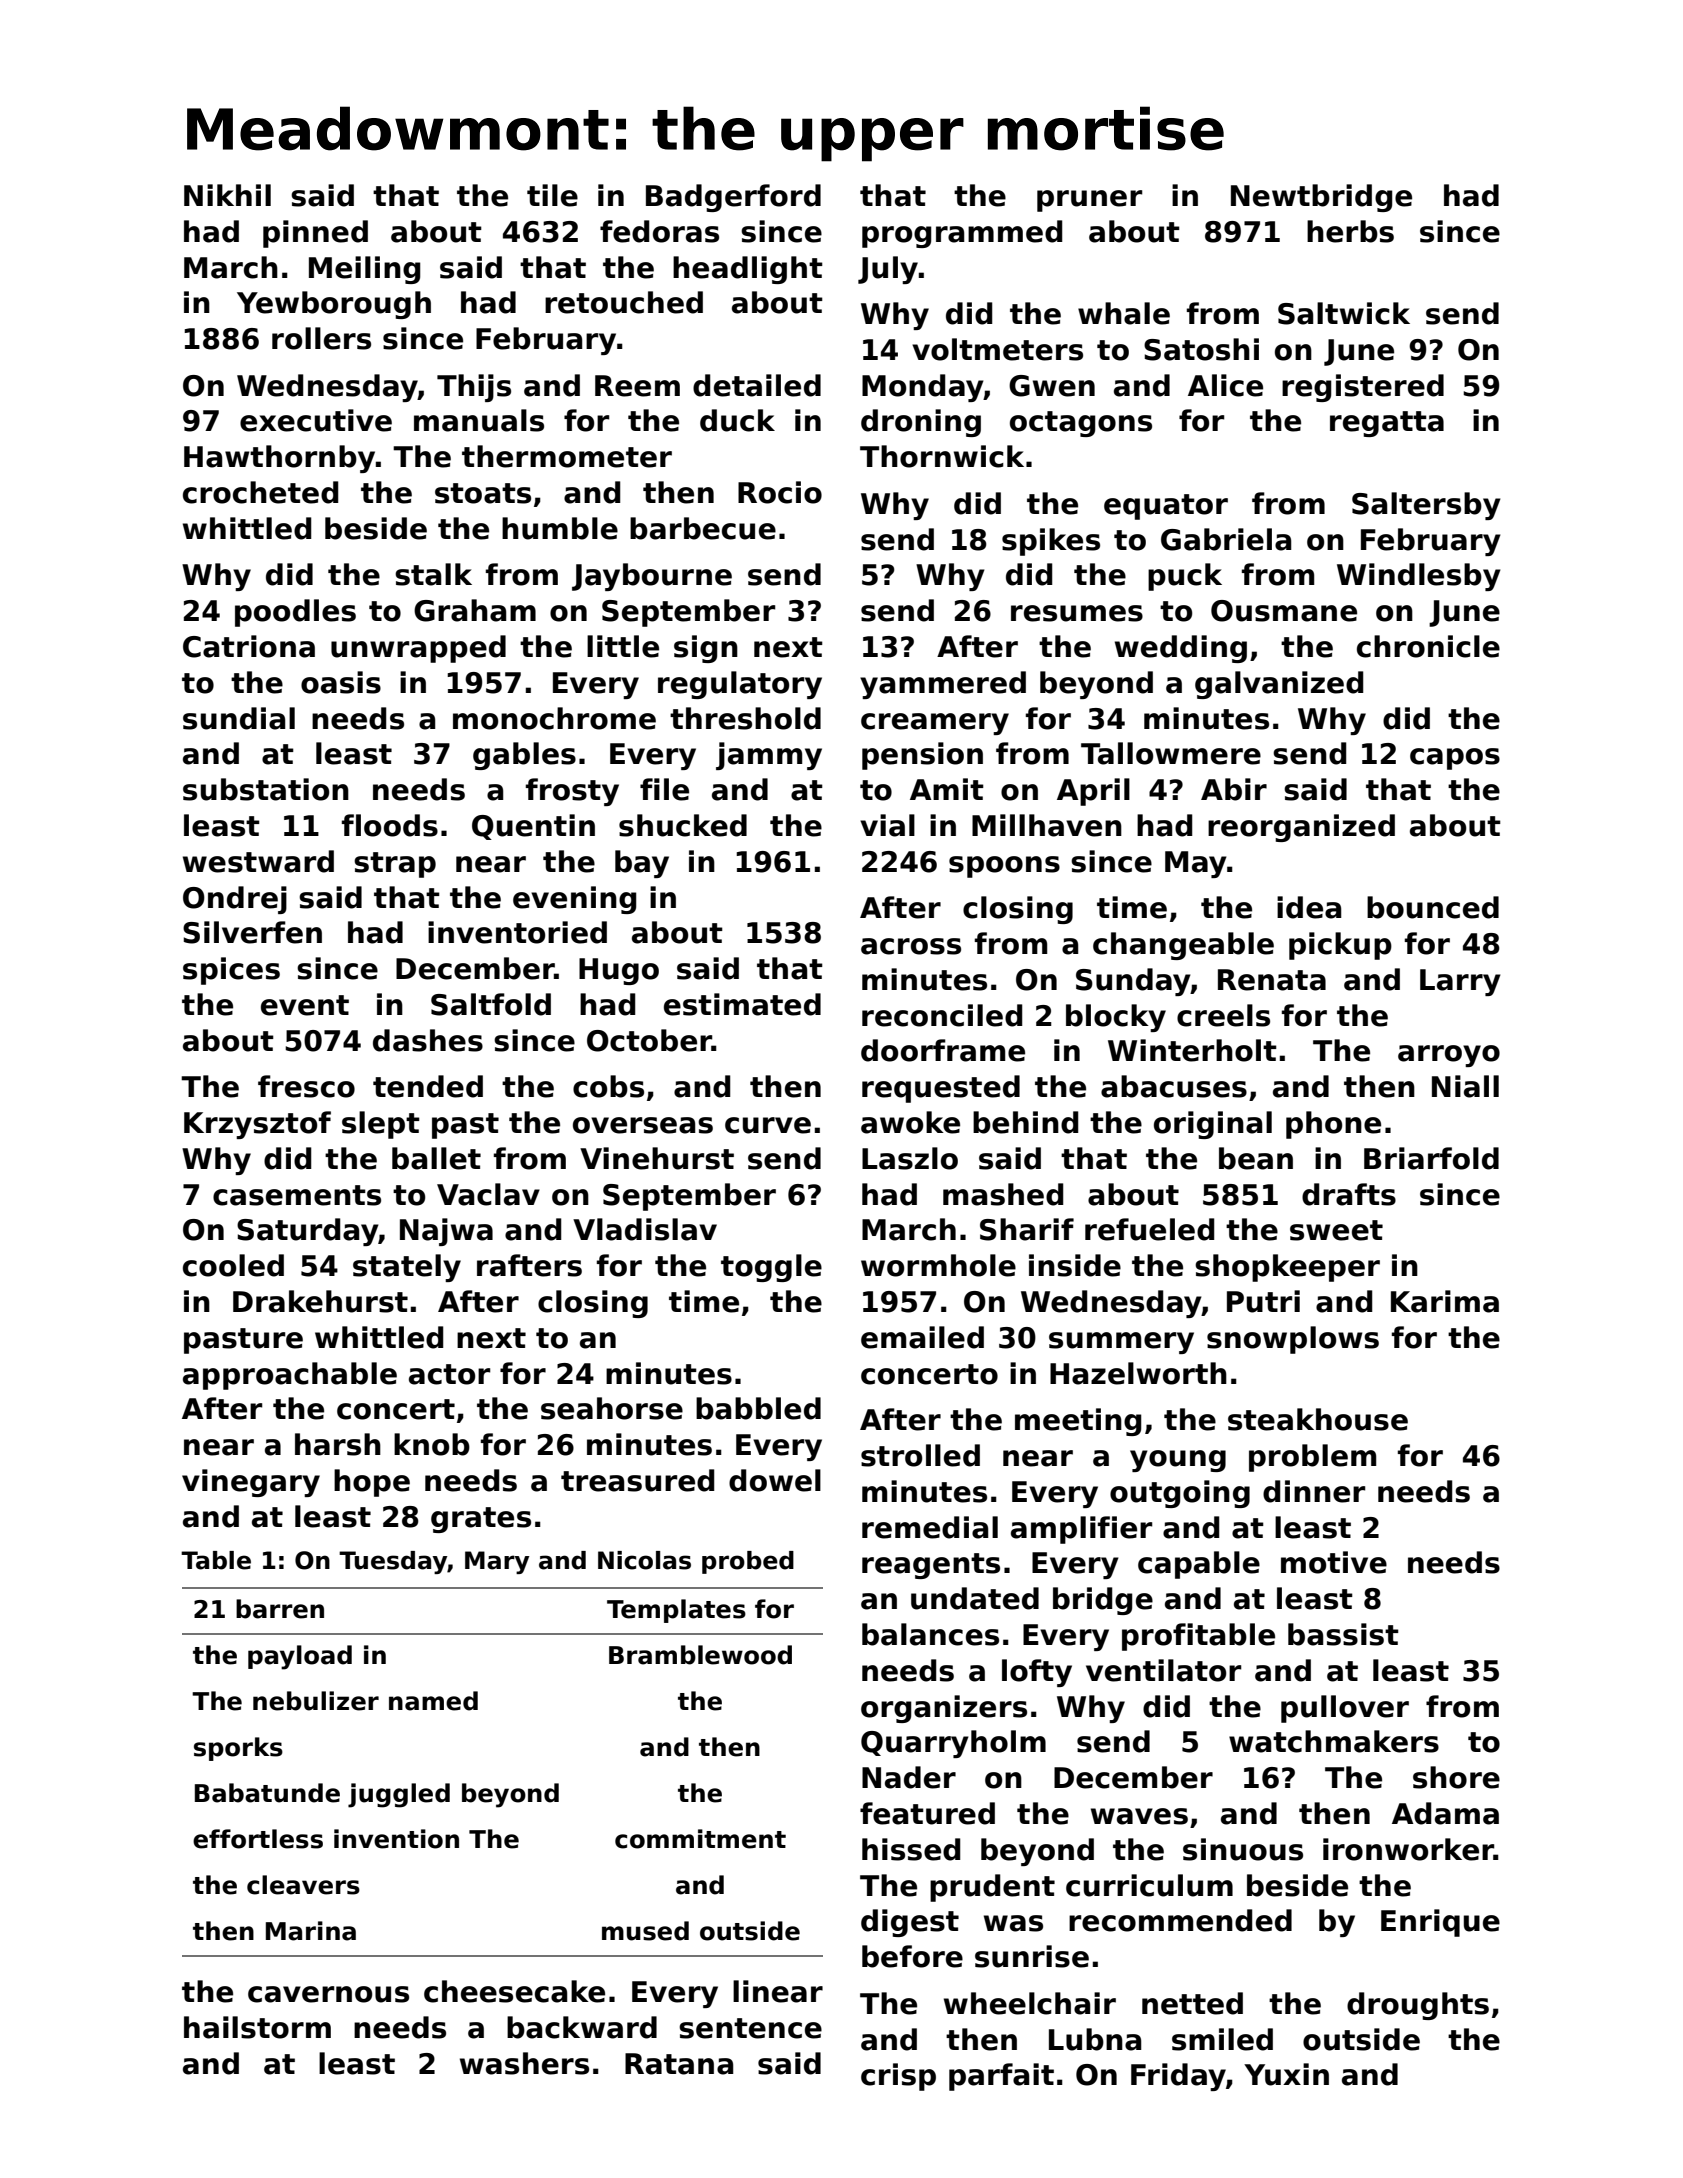 The width and height of the screenshot is (1683, 2178). What do you see at coordinates (552, 195) in the screenshot?
I see `tile` at bounding box center [552, 195].
